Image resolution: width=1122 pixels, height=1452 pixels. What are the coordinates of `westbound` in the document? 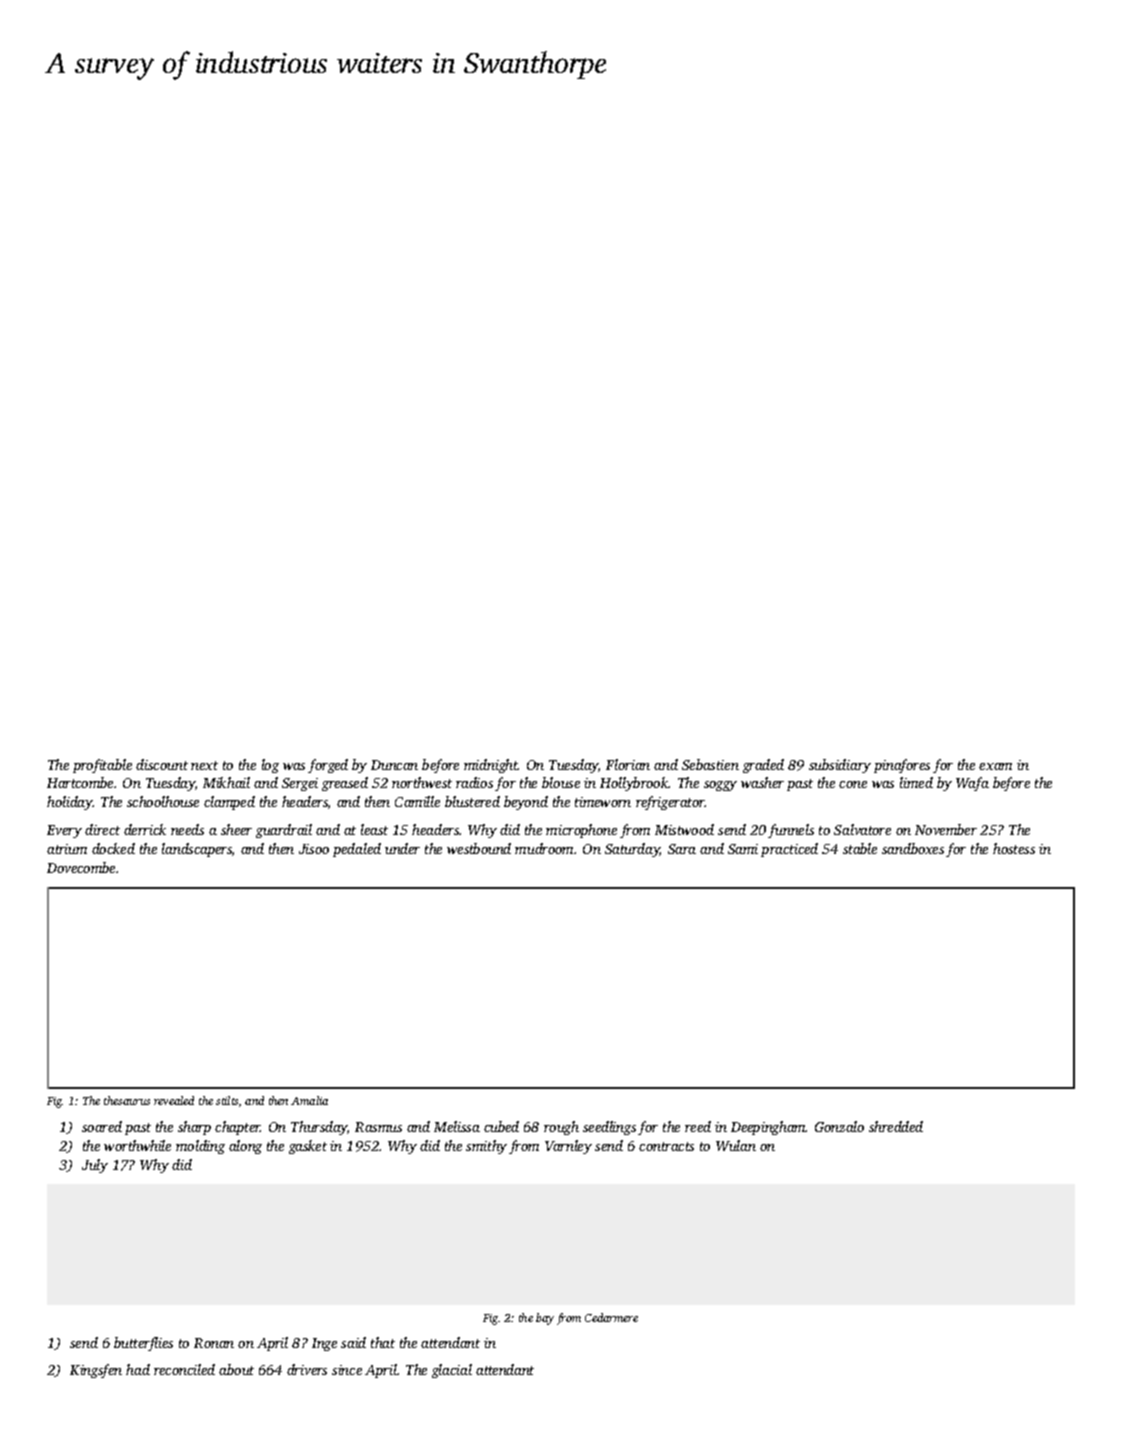 It's located at (479, 848).
